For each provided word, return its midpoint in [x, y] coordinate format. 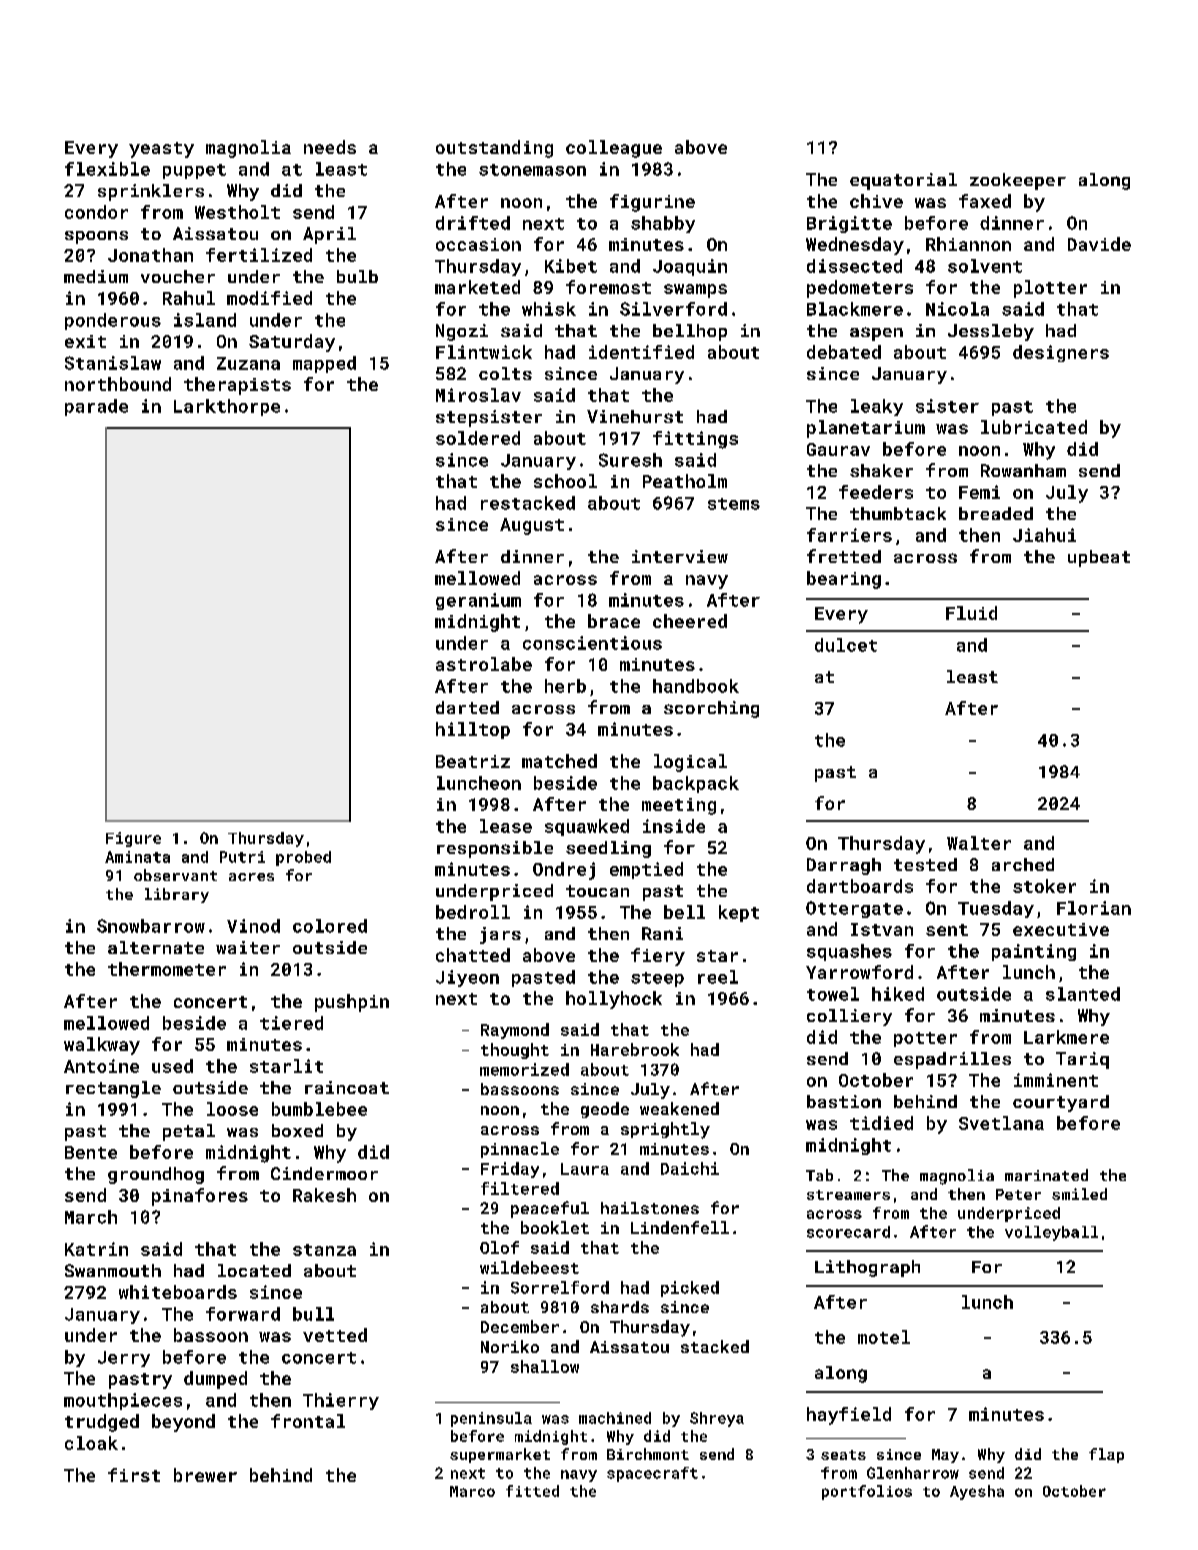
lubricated [1034, 427]
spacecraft [652, 1474]
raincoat [347, 1087]
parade [96, 407]
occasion [478, 244]
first [134, 1475]
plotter [1050, 289]
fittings [695, 440]
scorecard [848, 1232]
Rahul [189, 298]
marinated [1046, 1175]
